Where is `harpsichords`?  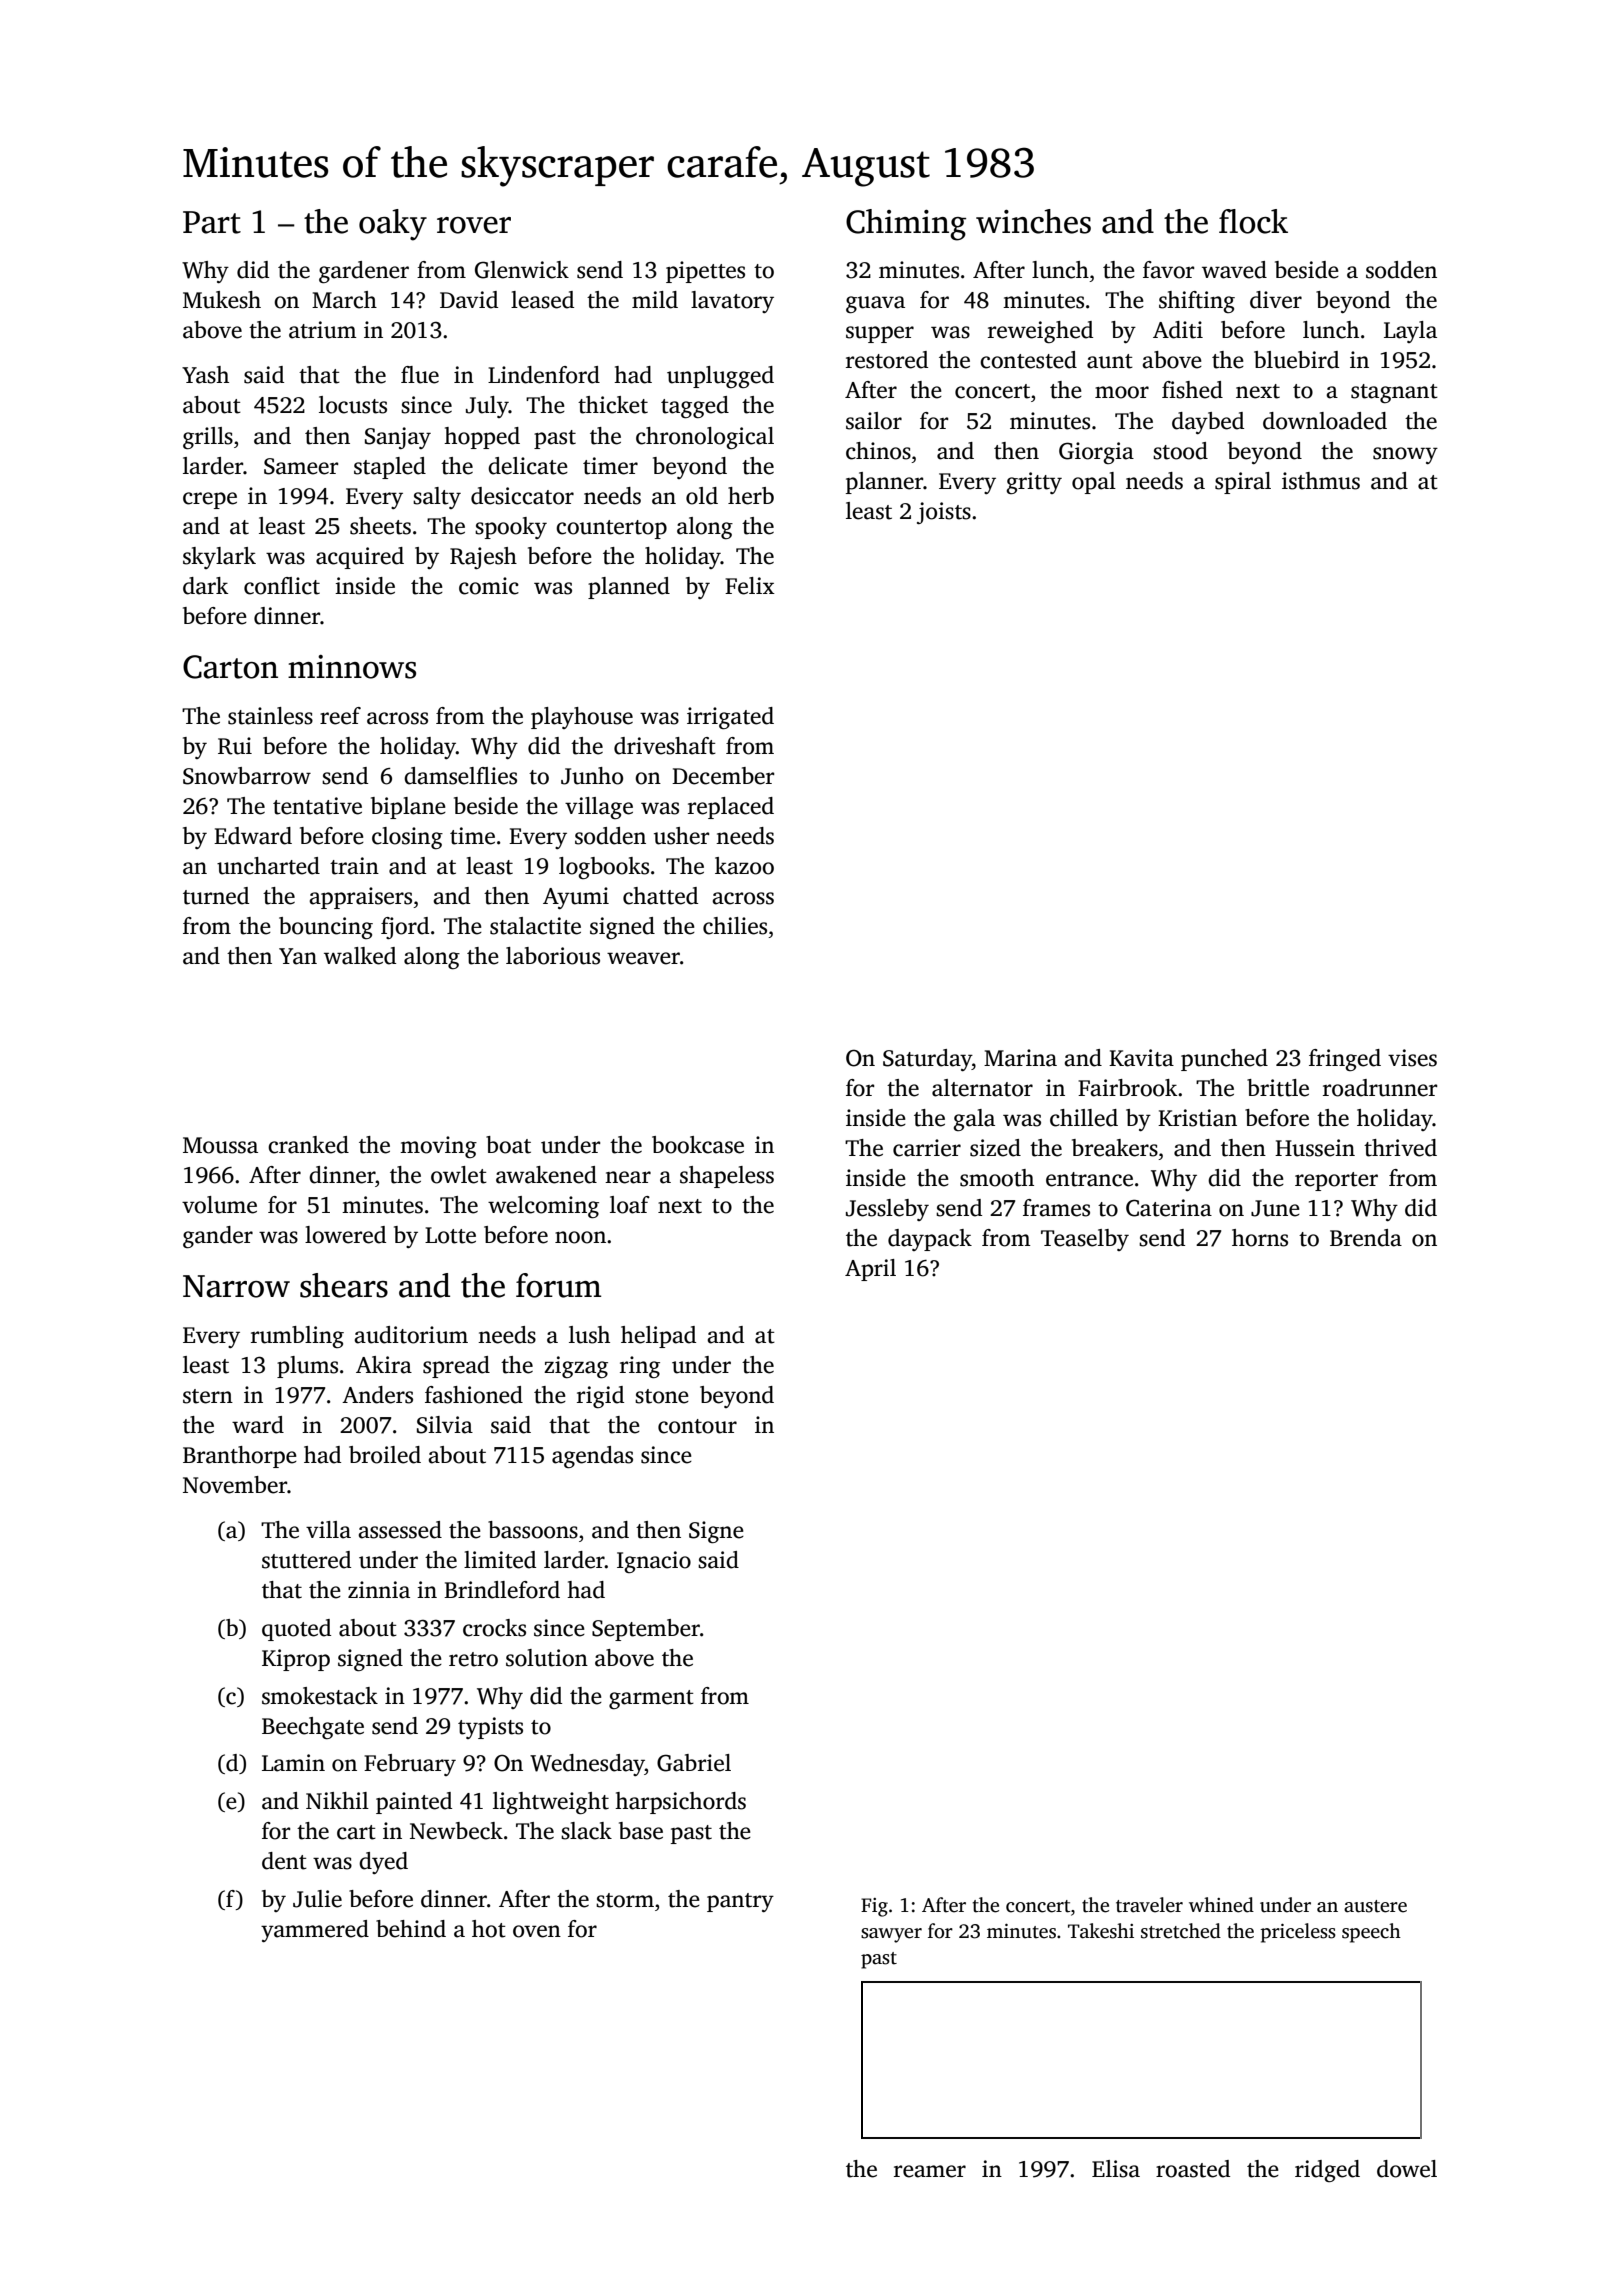
harpsichords is located at coordinates (680, 1803).
